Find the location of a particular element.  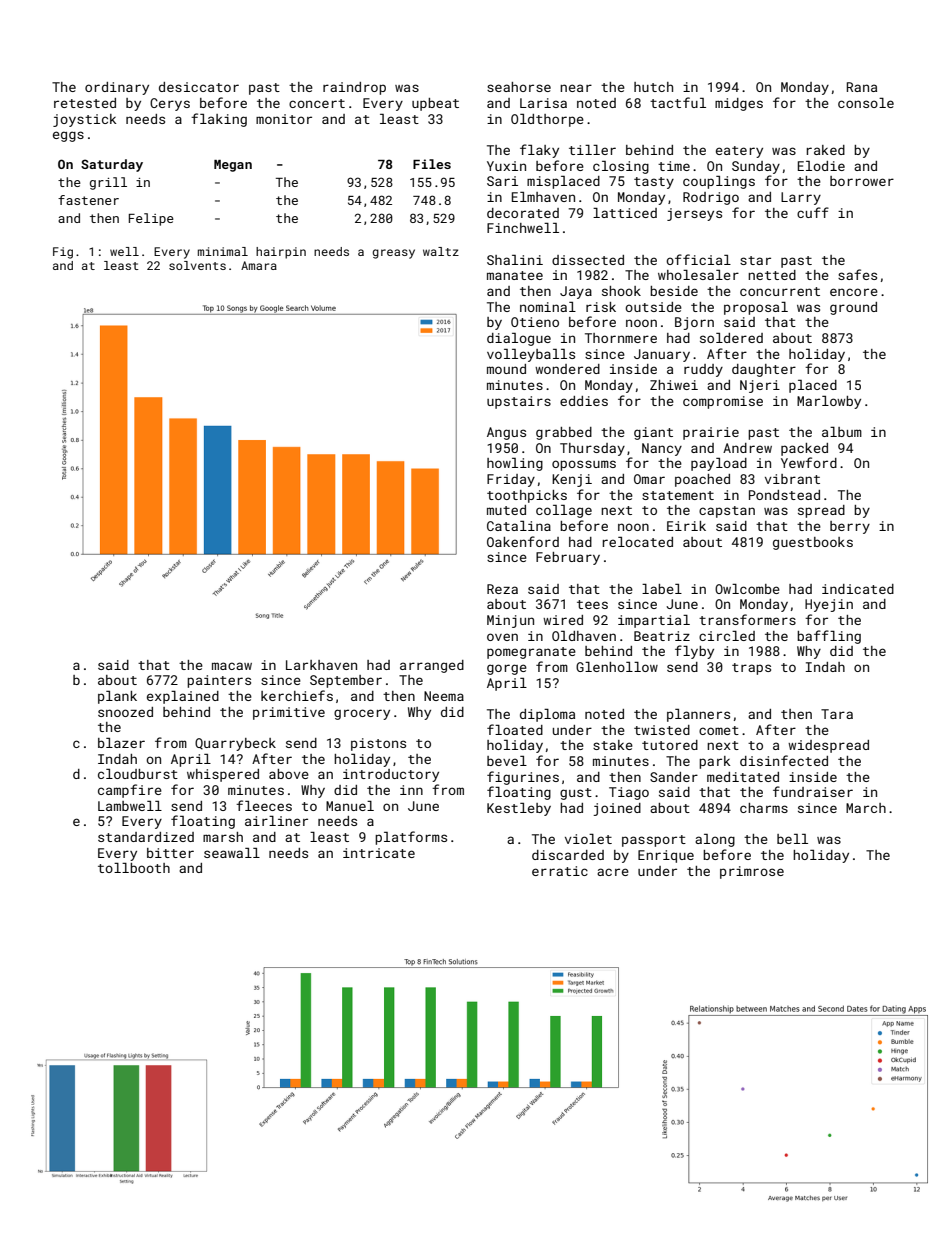

macaw is located at coordinates (232, 666).
